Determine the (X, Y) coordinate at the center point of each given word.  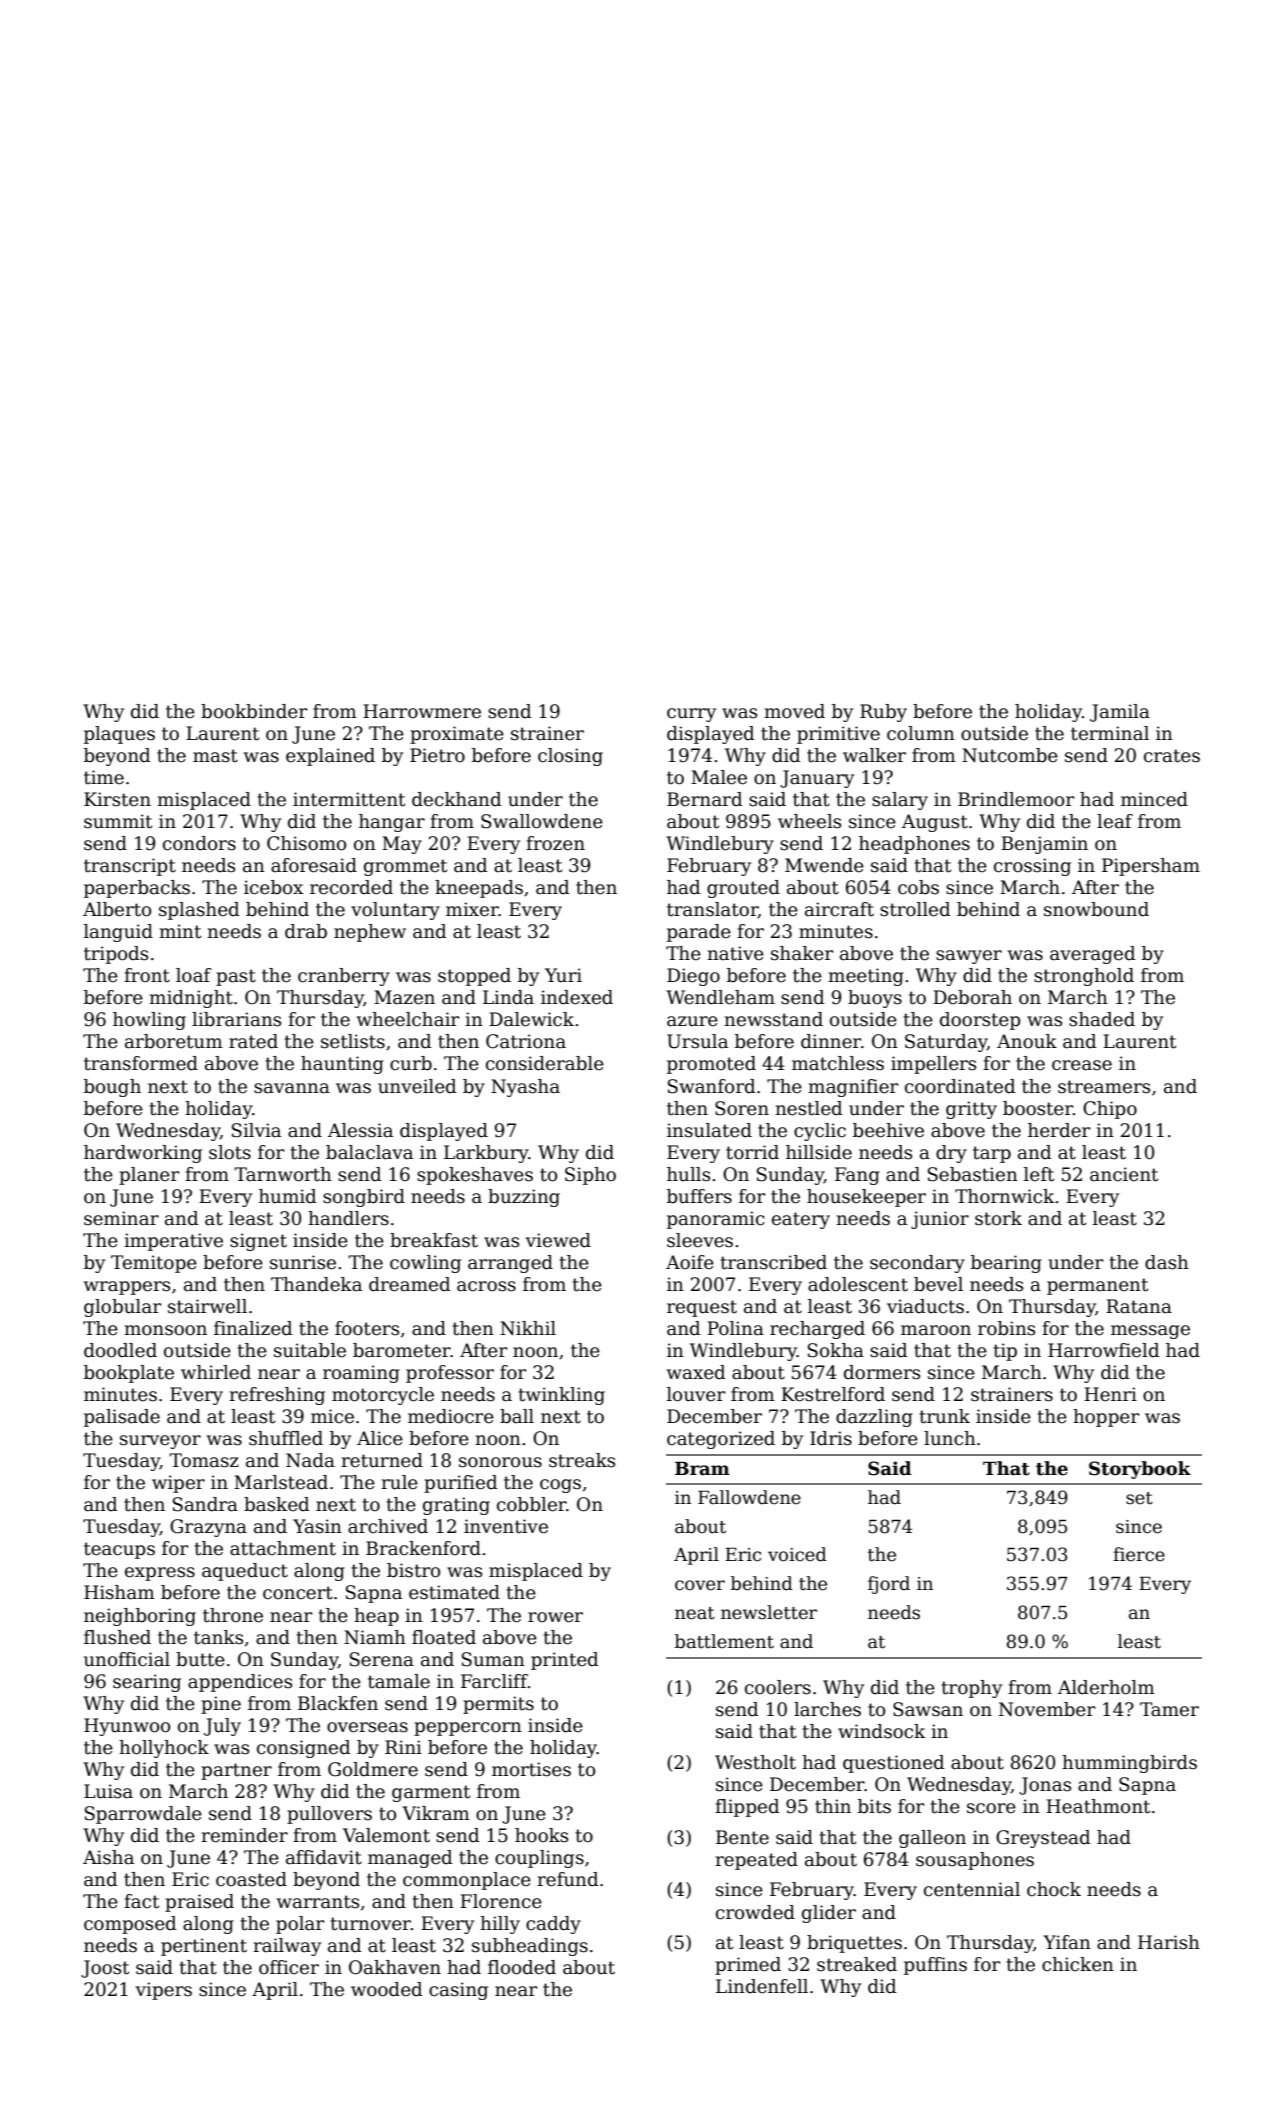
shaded (1102, 1019)
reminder (244, 1835)
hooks (541, 1835)
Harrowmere (422, 711)
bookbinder (254, 711)
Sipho (590, 1176)
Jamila (1120, 713)
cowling (425, 1264)
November (1047, 1709)
